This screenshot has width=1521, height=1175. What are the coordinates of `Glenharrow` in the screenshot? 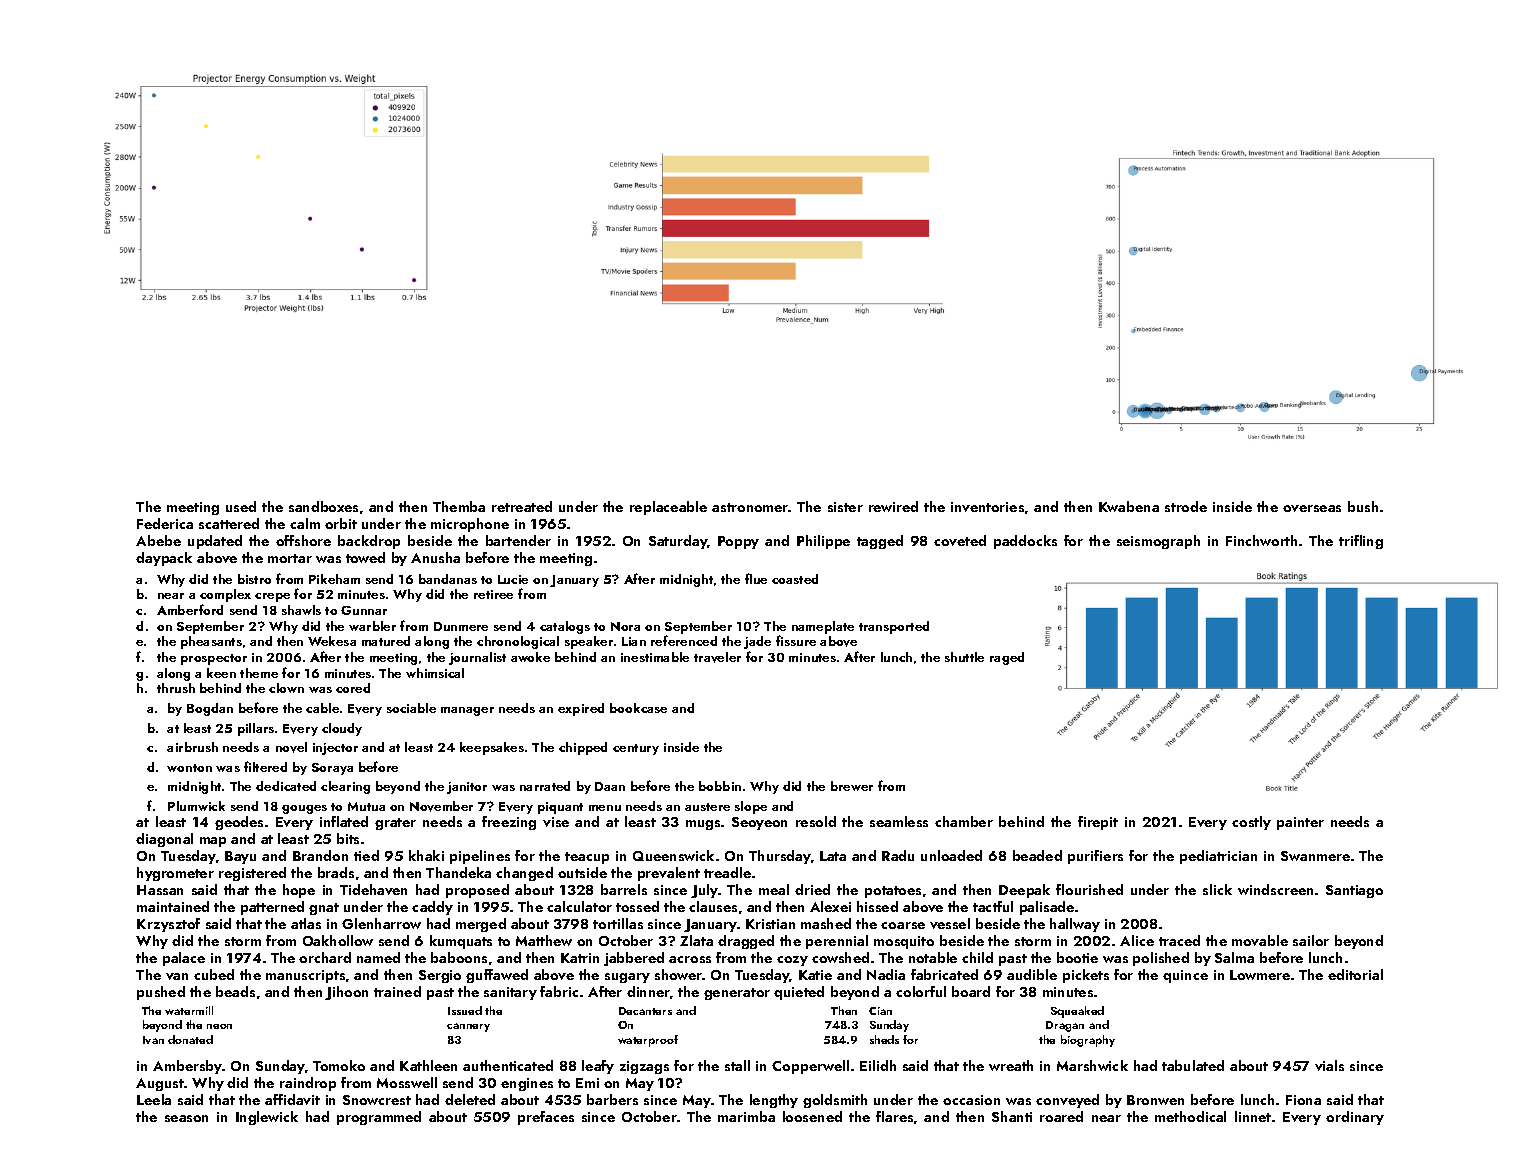 It's located at (381, 923).
